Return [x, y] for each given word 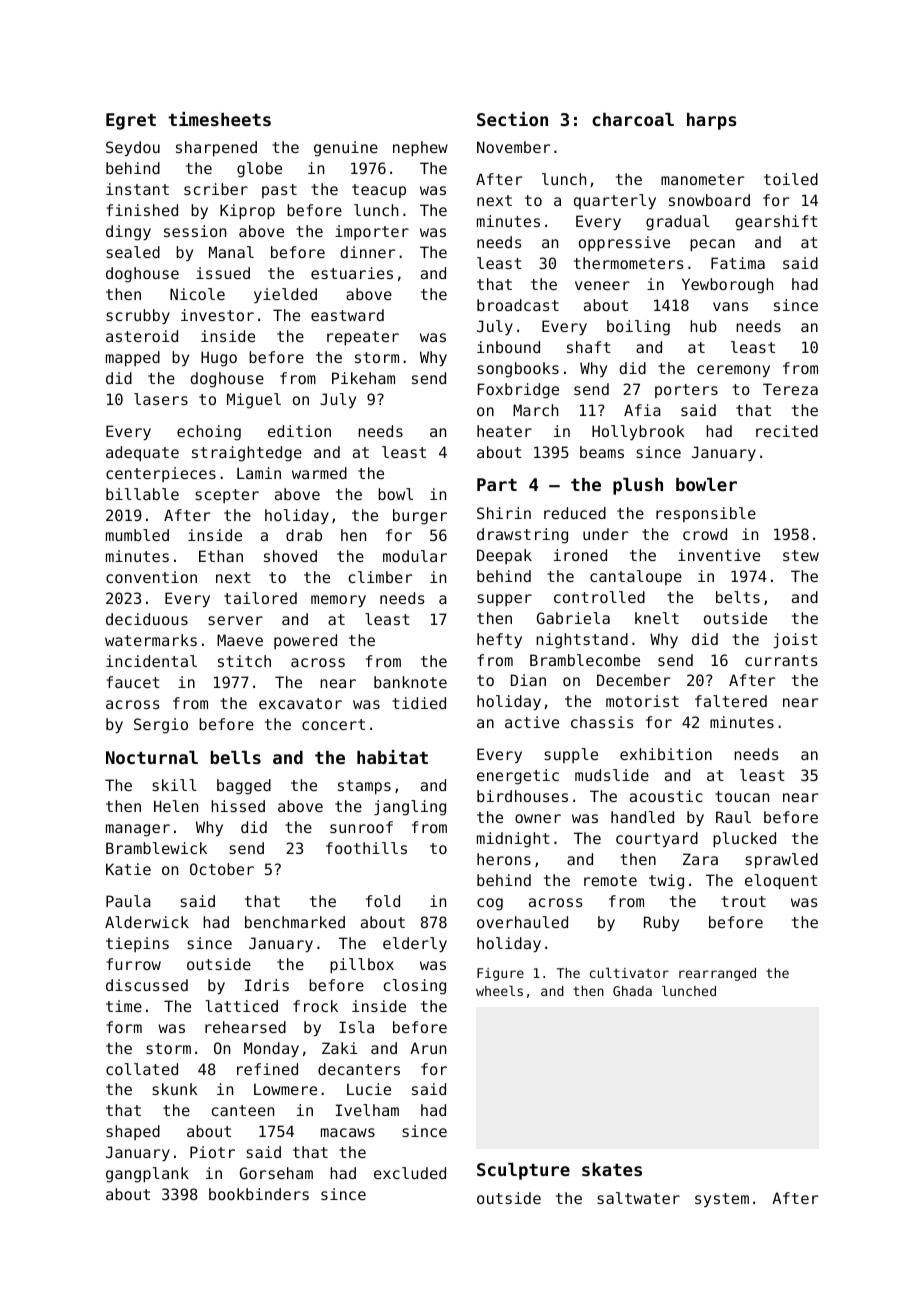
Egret [131, 121]
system [722, 1200]
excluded [410, 1173]
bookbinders [259, 1194]
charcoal [633, 119]
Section [512, 119]
